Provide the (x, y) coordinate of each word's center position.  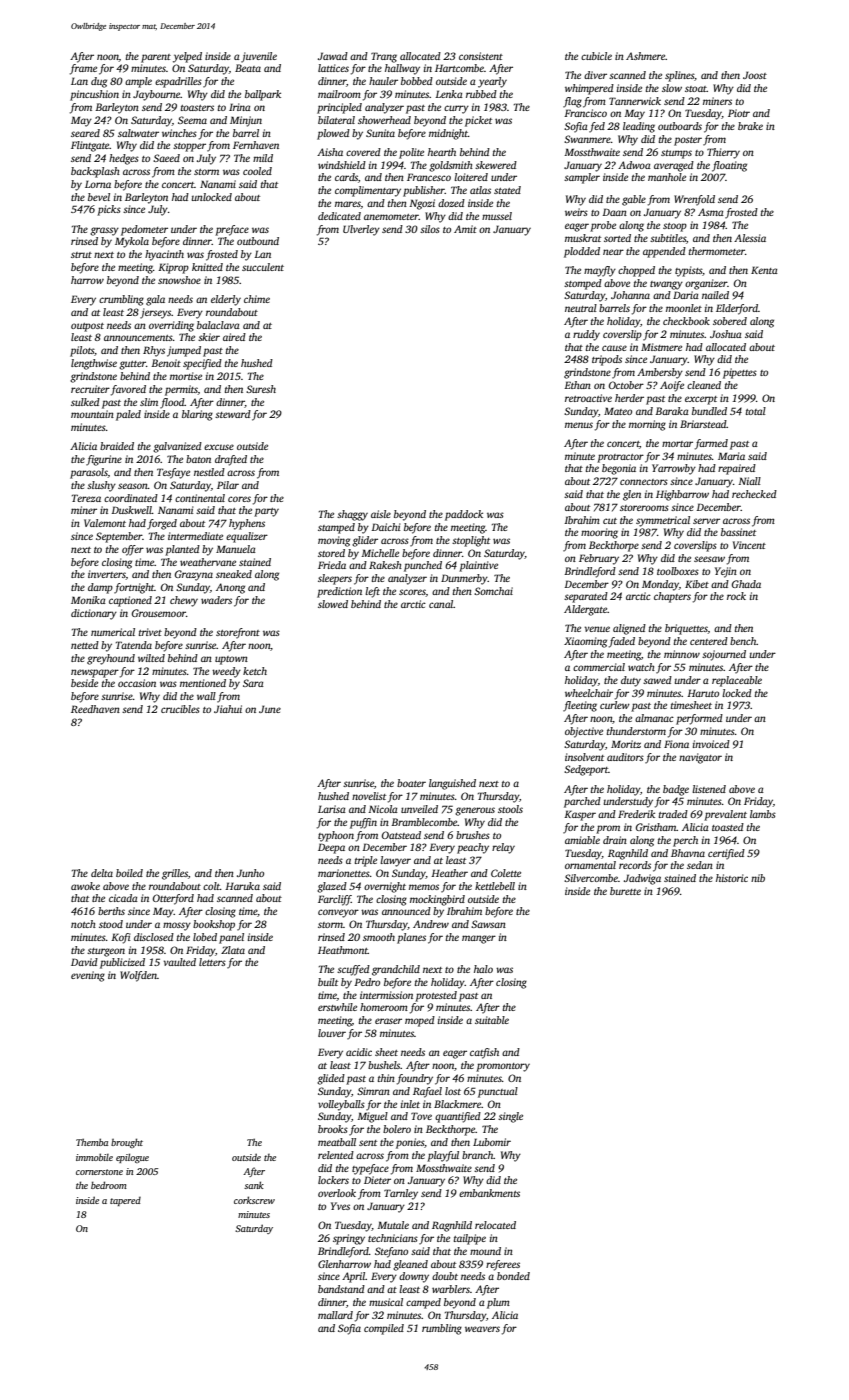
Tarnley (401, 1194)
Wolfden (138, 976)
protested (436, 996)
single (510, 1117)
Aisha (330, 152)
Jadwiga (642, 879)
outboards (680, 126)
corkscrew (254, 1200)
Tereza (86, 498)
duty (631, 681)
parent (156, 58)
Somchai (493, 591)
